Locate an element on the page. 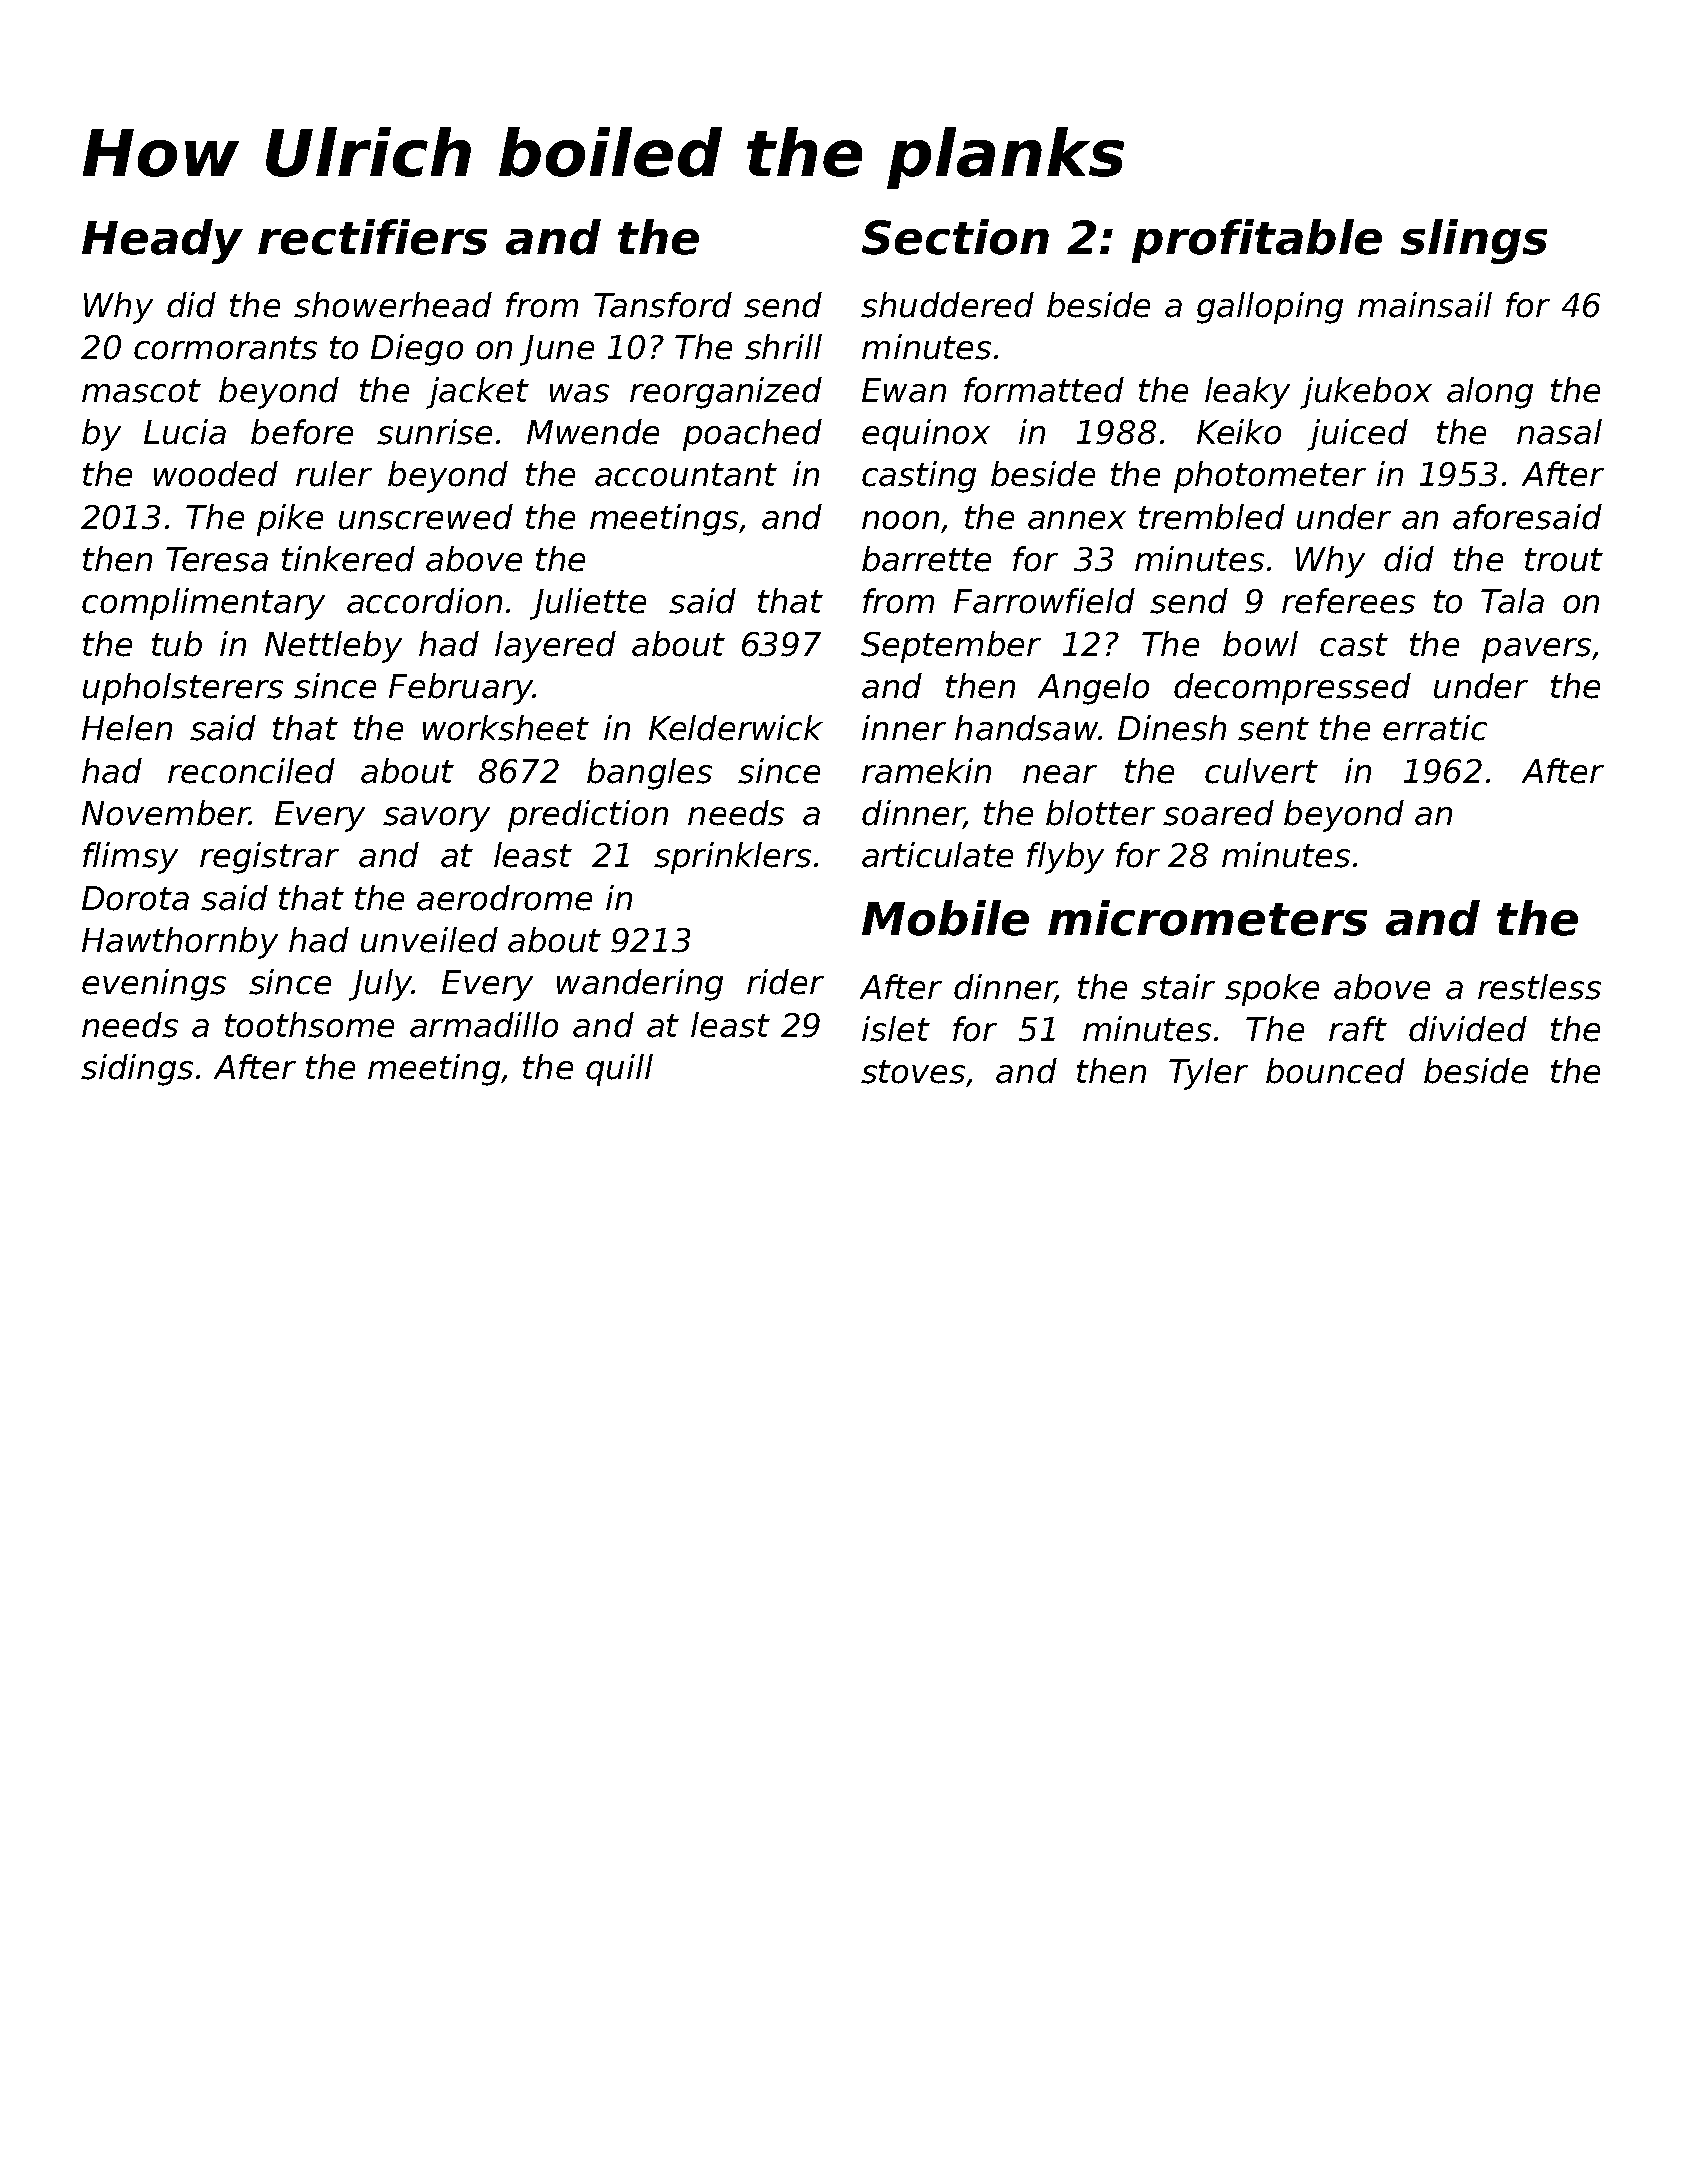 The width and height of the document is (1683, 2178). Heady is located at coordinates (162, 241).
